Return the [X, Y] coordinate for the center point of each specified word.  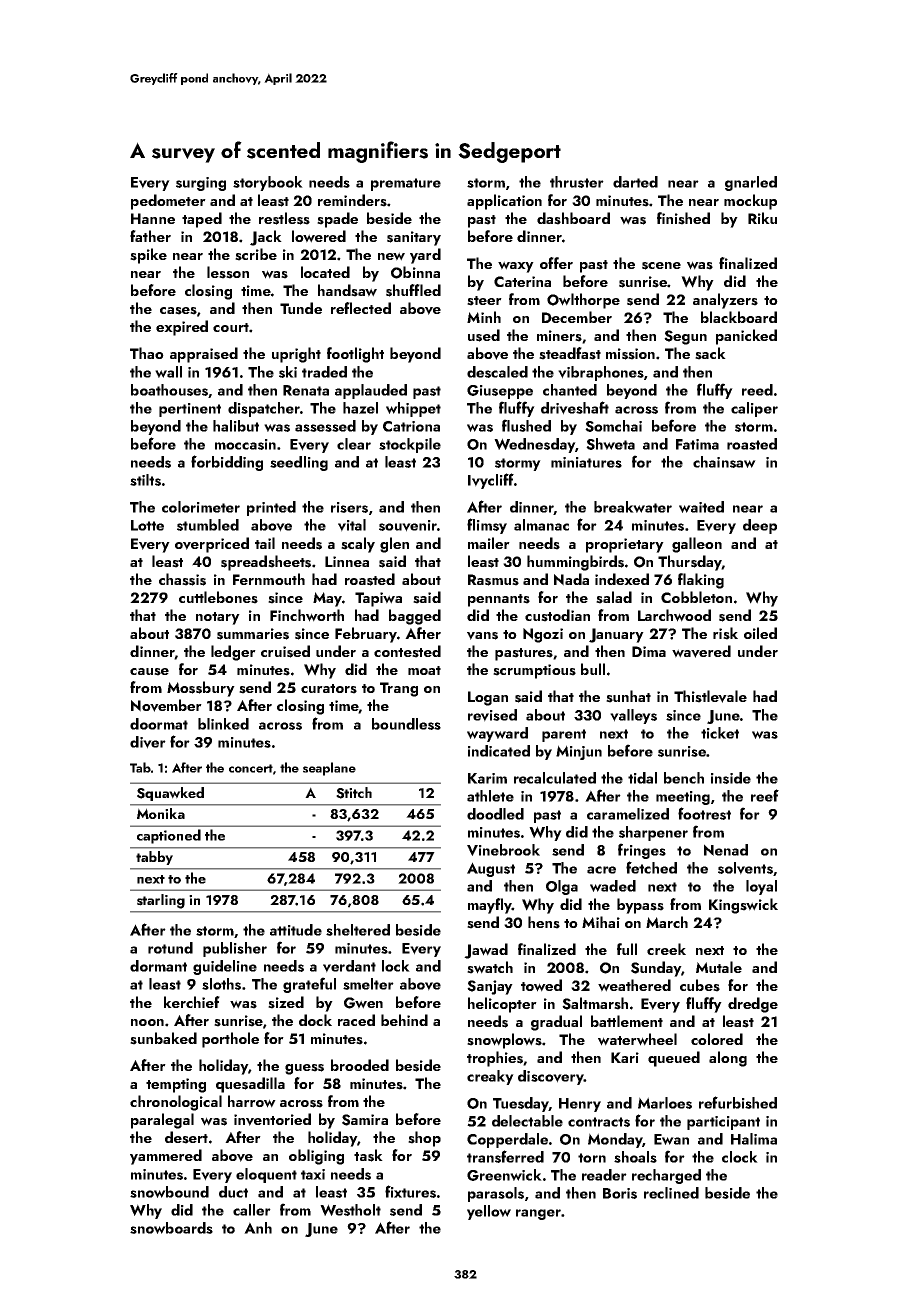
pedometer [168, 202]
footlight [355, 355]
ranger [538, 1214]
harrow [252, 1101]
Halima [754, 1139]
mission [630, 354]
